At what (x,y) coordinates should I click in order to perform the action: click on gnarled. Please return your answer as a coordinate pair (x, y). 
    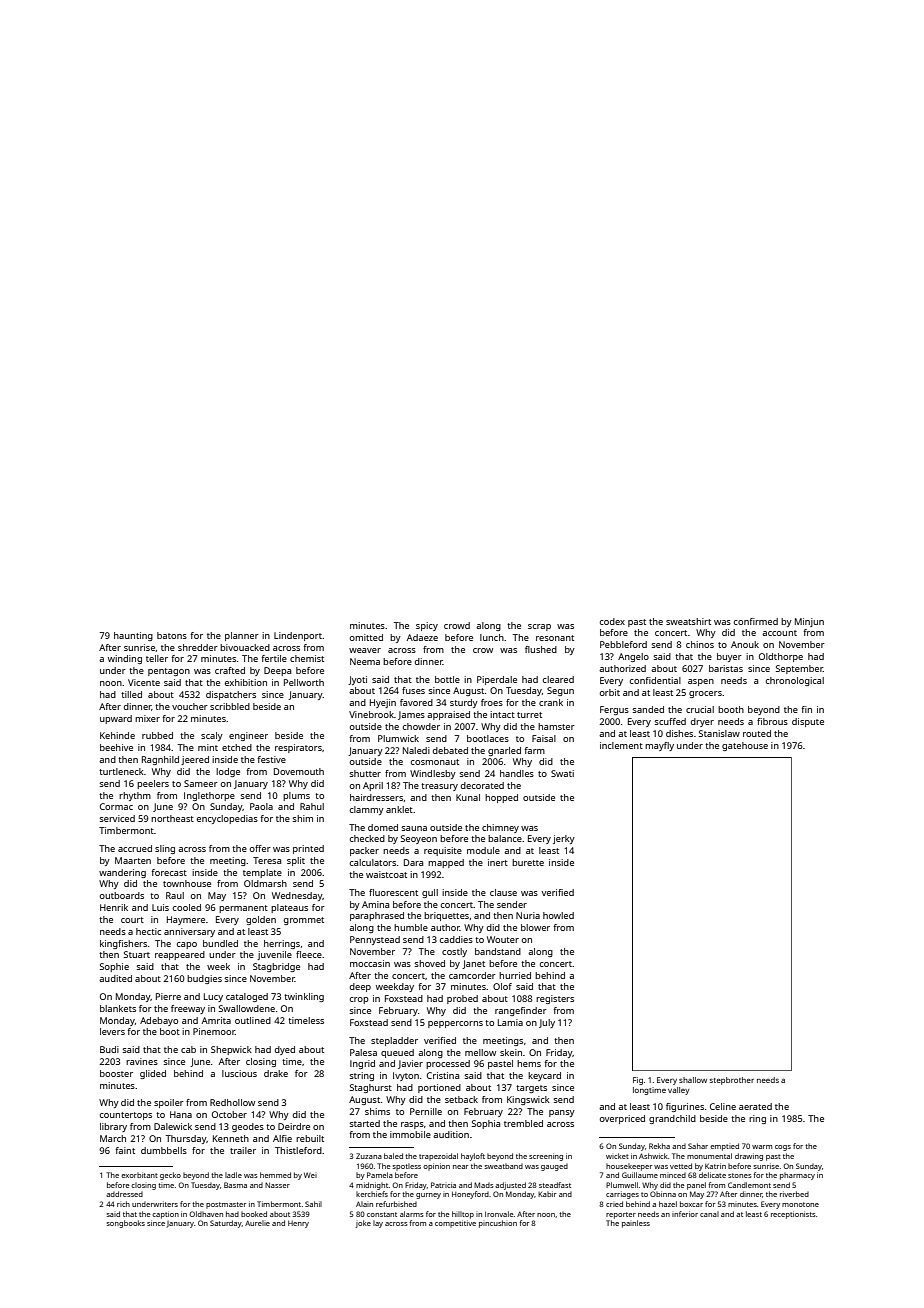
    Looking at the image, I should click on (504, 751).
